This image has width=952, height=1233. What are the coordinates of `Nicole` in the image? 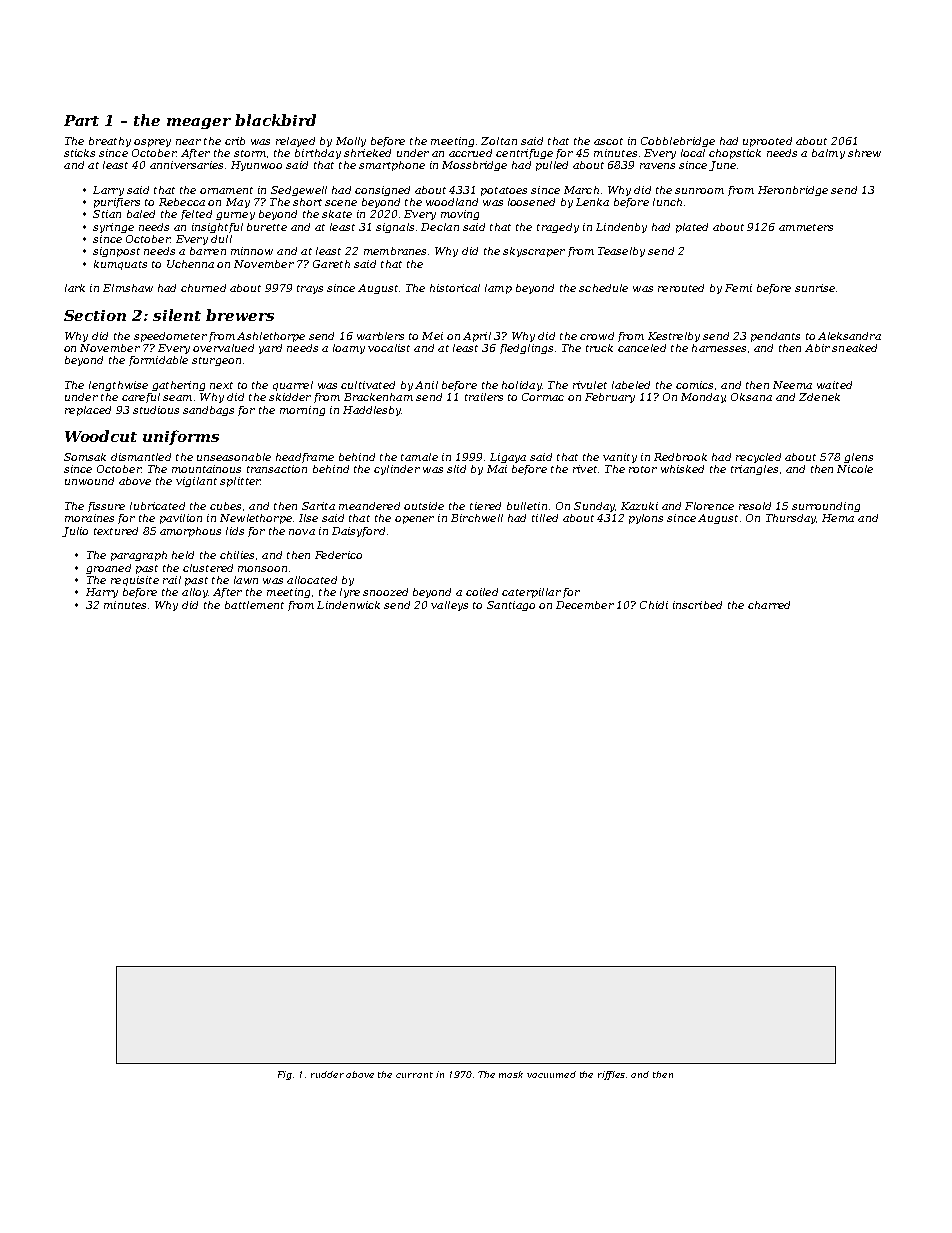 It's located at (855, 469).
